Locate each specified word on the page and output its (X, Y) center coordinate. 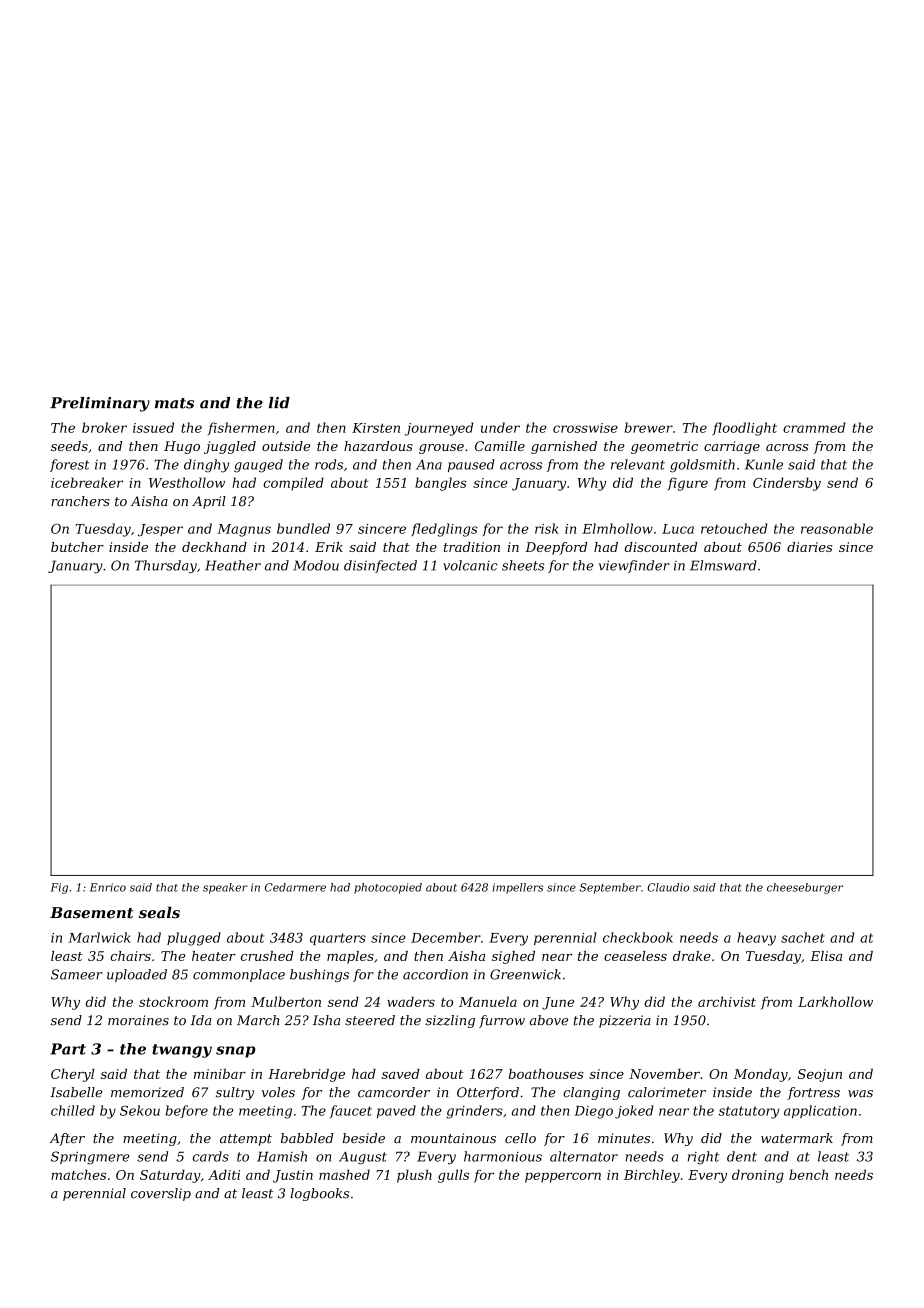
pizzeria (625, 1021)
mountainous (453, 1138)
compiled (293, 484)
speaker (225, 888)
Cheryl (72, 1075)
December (446, 937)
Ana (429, 465)
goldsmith (702, 466)
